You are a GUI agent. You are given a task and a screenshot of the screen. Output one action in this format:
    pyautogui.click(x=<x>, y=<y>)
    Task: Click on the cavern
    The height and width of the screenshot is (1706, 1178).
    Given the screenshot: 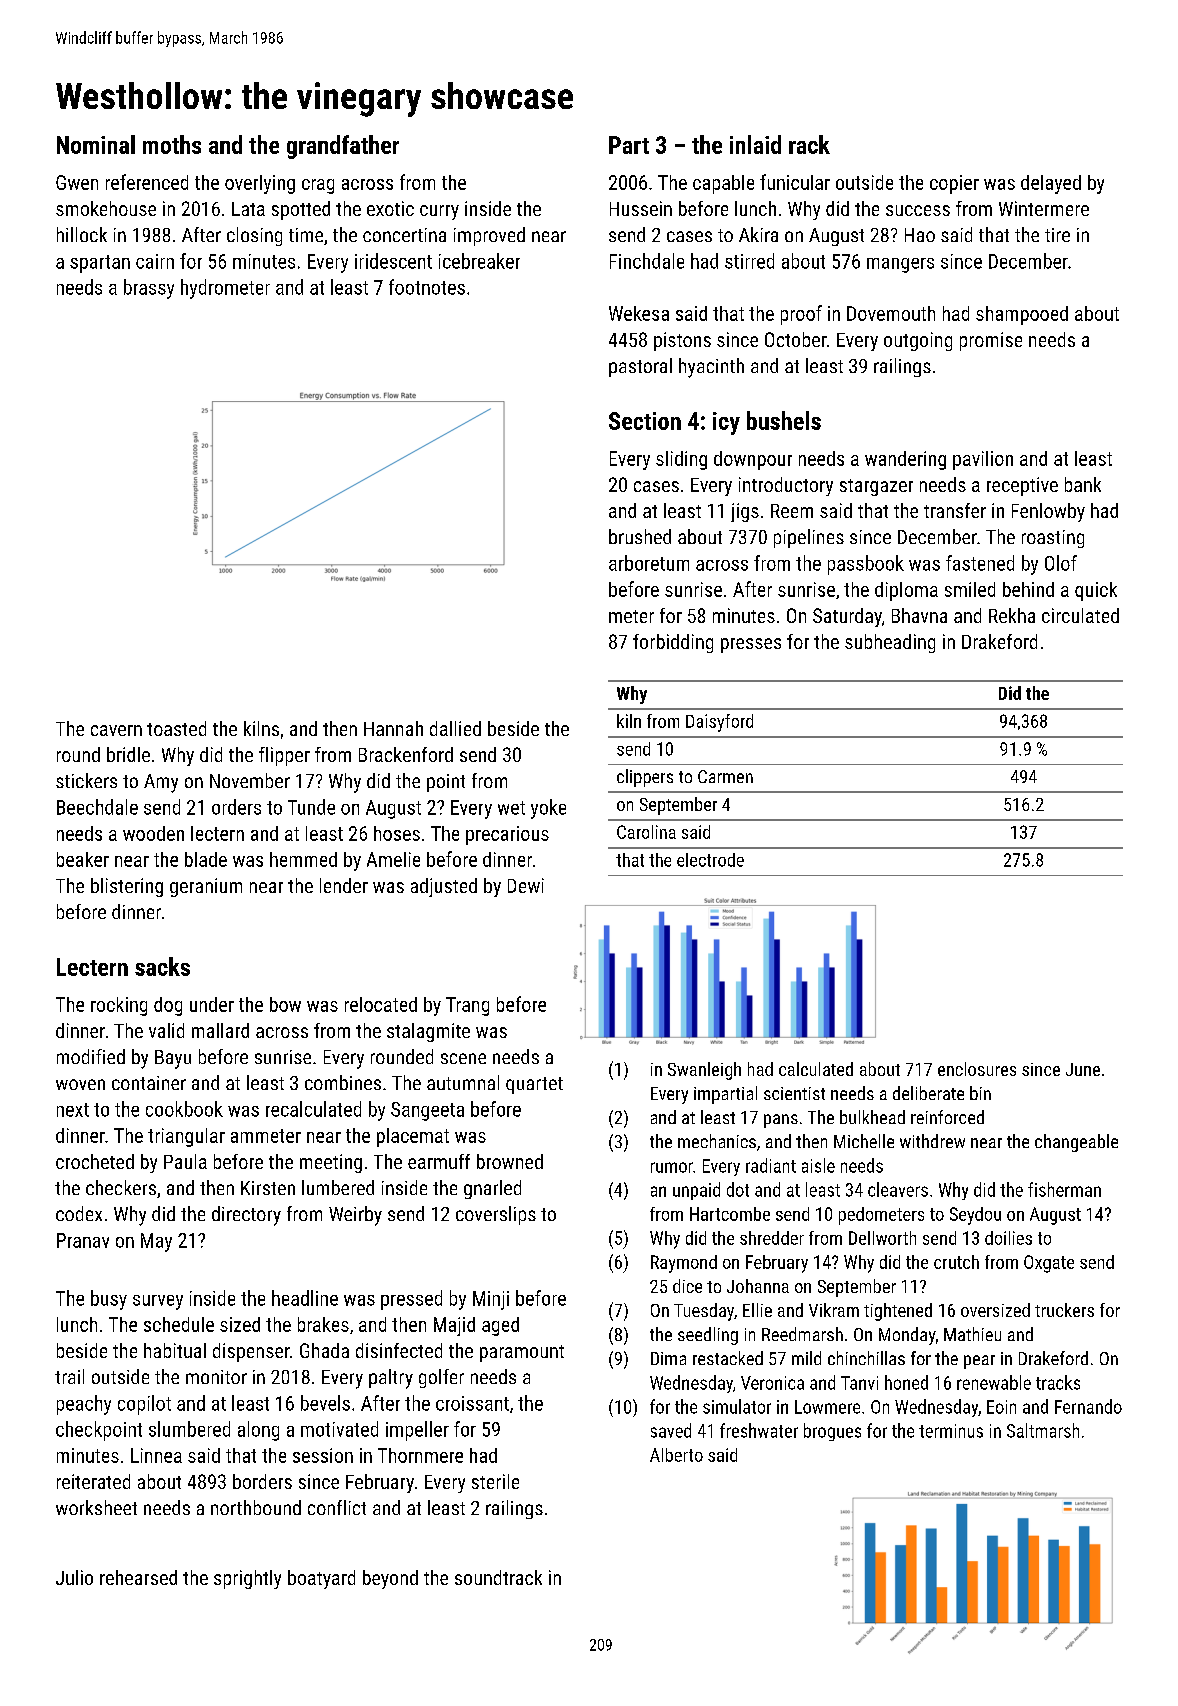 What is the action you would take?
    pyautogui.click(x=116, y=730)
